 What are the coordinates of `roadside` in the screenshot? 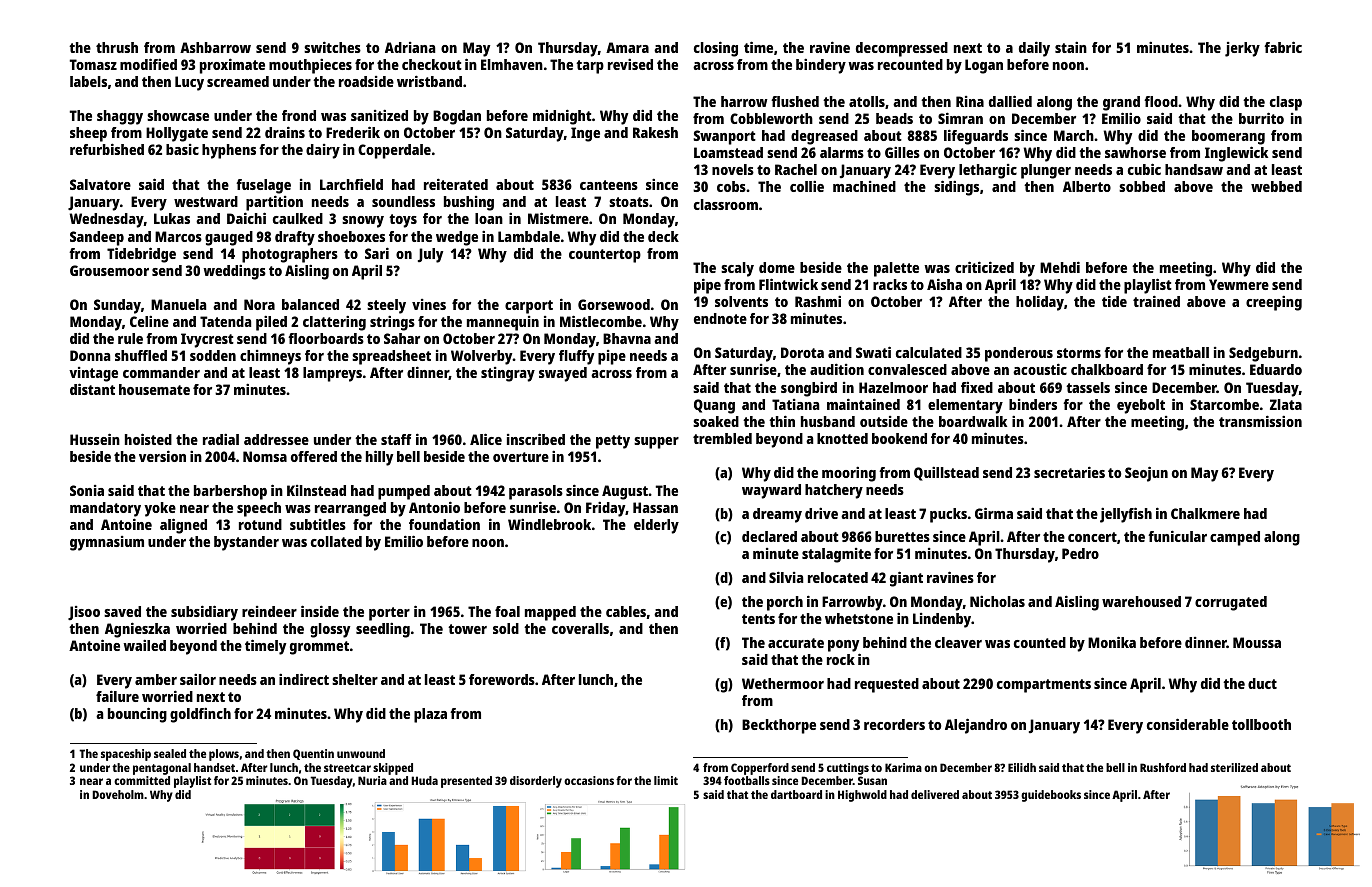 It's located at (366, 81).
